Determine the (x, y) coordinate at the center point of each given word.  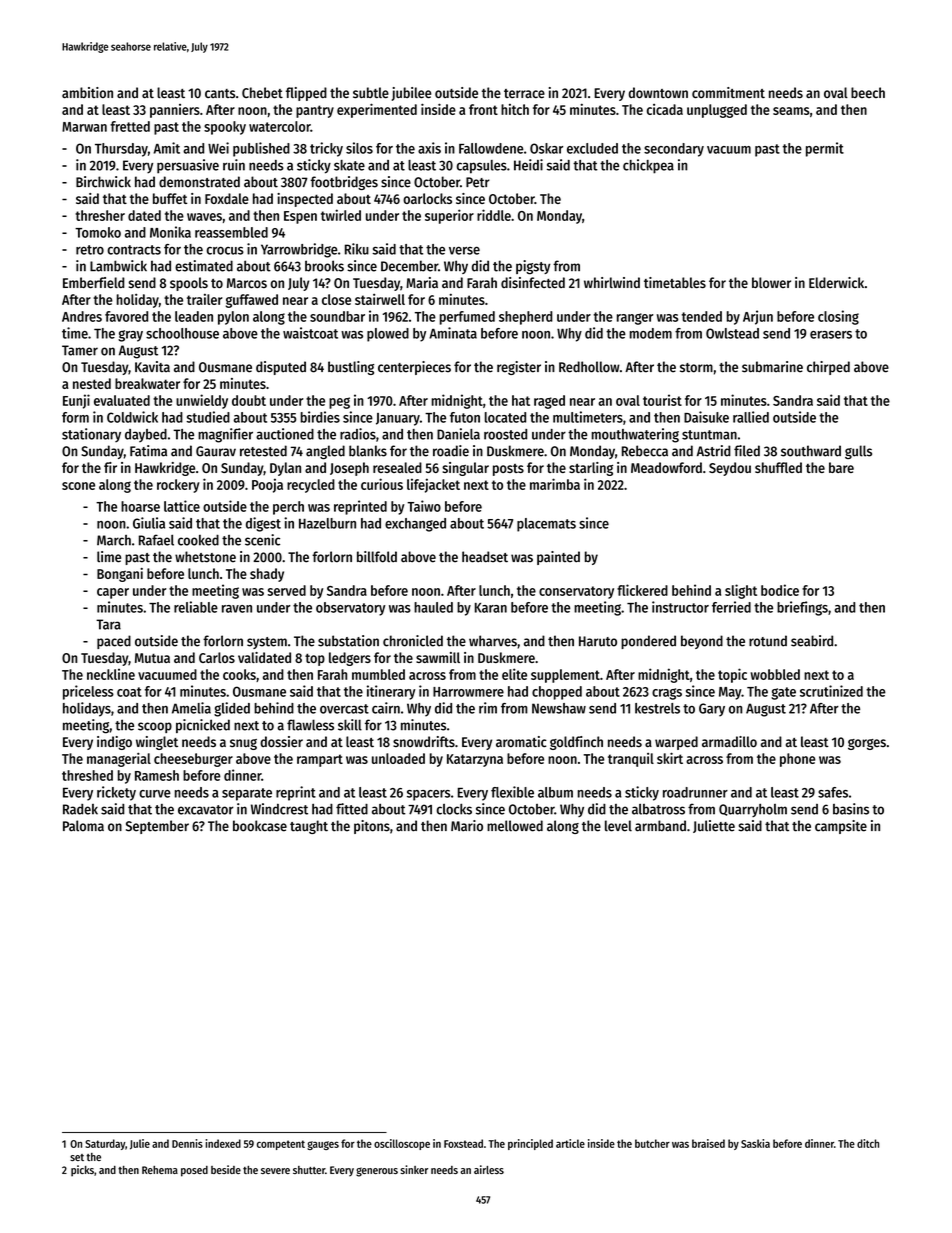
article (570, 1143)
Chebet (262, 92)
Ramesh (157, 775)
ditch (868, 1143)
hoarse (140, 506)
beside (226, 1169)
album (555, 792)
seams (791, 111)
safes (833, 792)
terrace (524, 93)
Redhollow (589, 367)
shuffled (778, 467)
